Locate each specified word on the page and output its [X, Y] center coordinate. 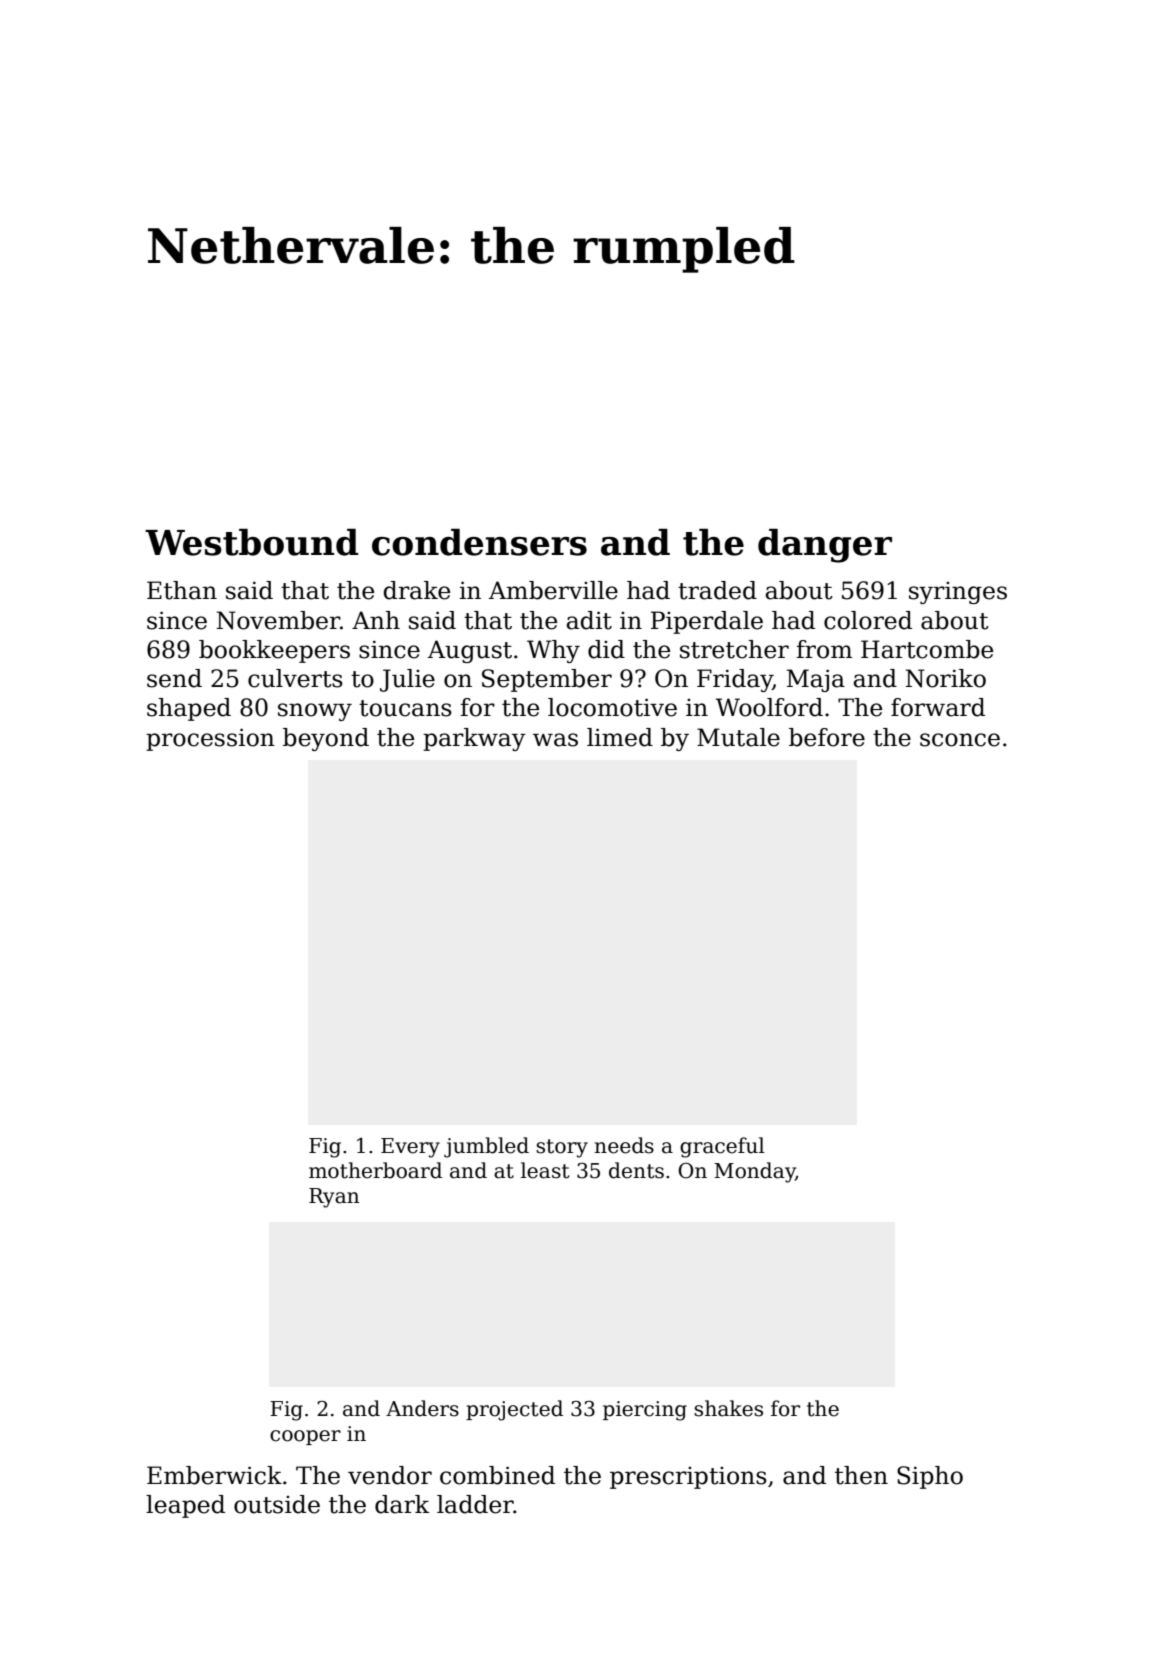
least [545, 1170]
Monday [755, 1172]
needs [624, 1145]
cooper [305, 1437]
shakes [728, 1408]
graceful [722, 1147]
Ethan [182, 590]
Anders [422, 1408]
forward [938, 707]
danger [825, 546]
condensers [479, 542]
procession [210, 739]
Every [410, 1148]
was [555, 740]
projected [514, 1410]
